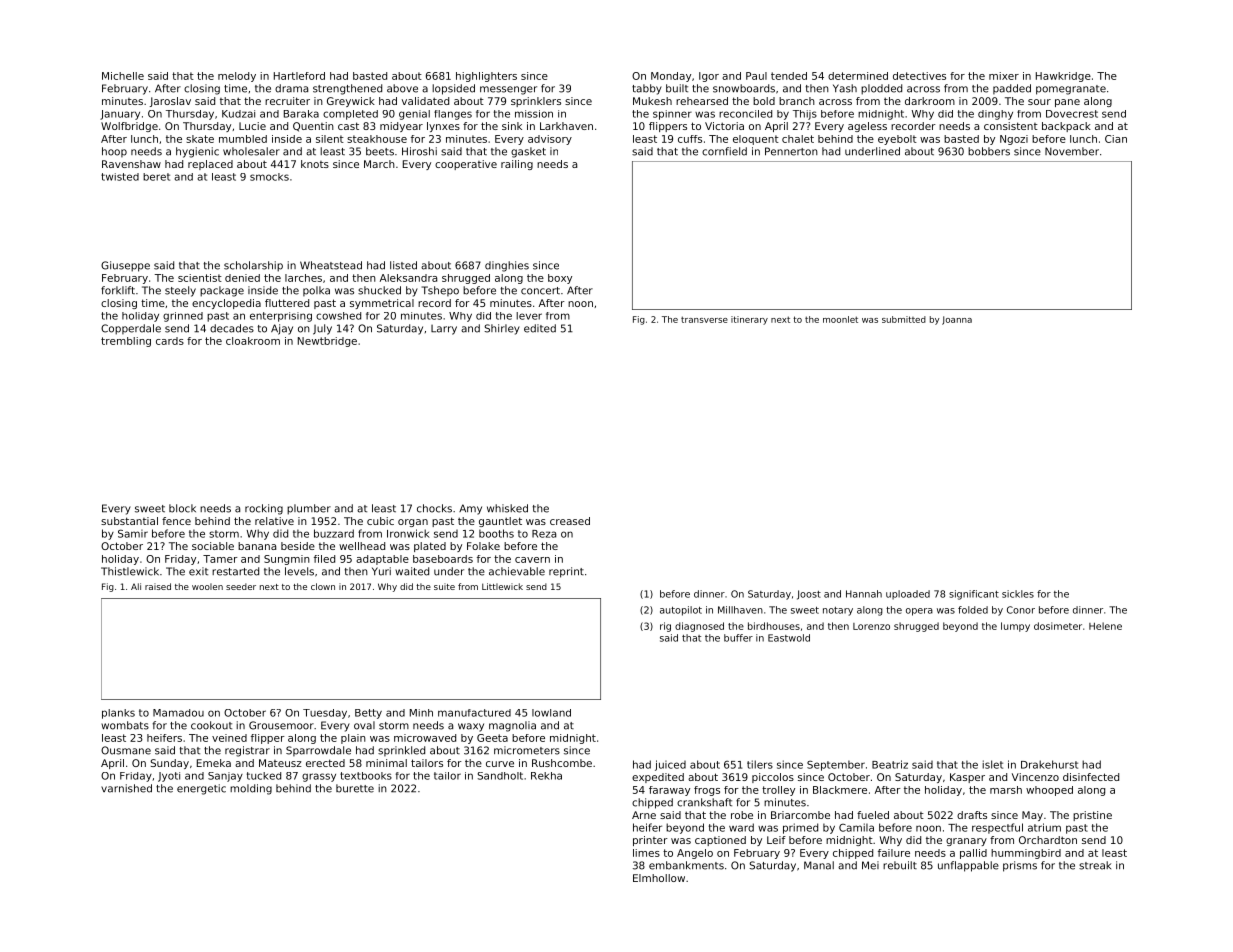 The height and width of the screenshot is (952, 1233). Describe the element at coordinates (904, 319) in the screenshot. I see `submitted` at that location.
